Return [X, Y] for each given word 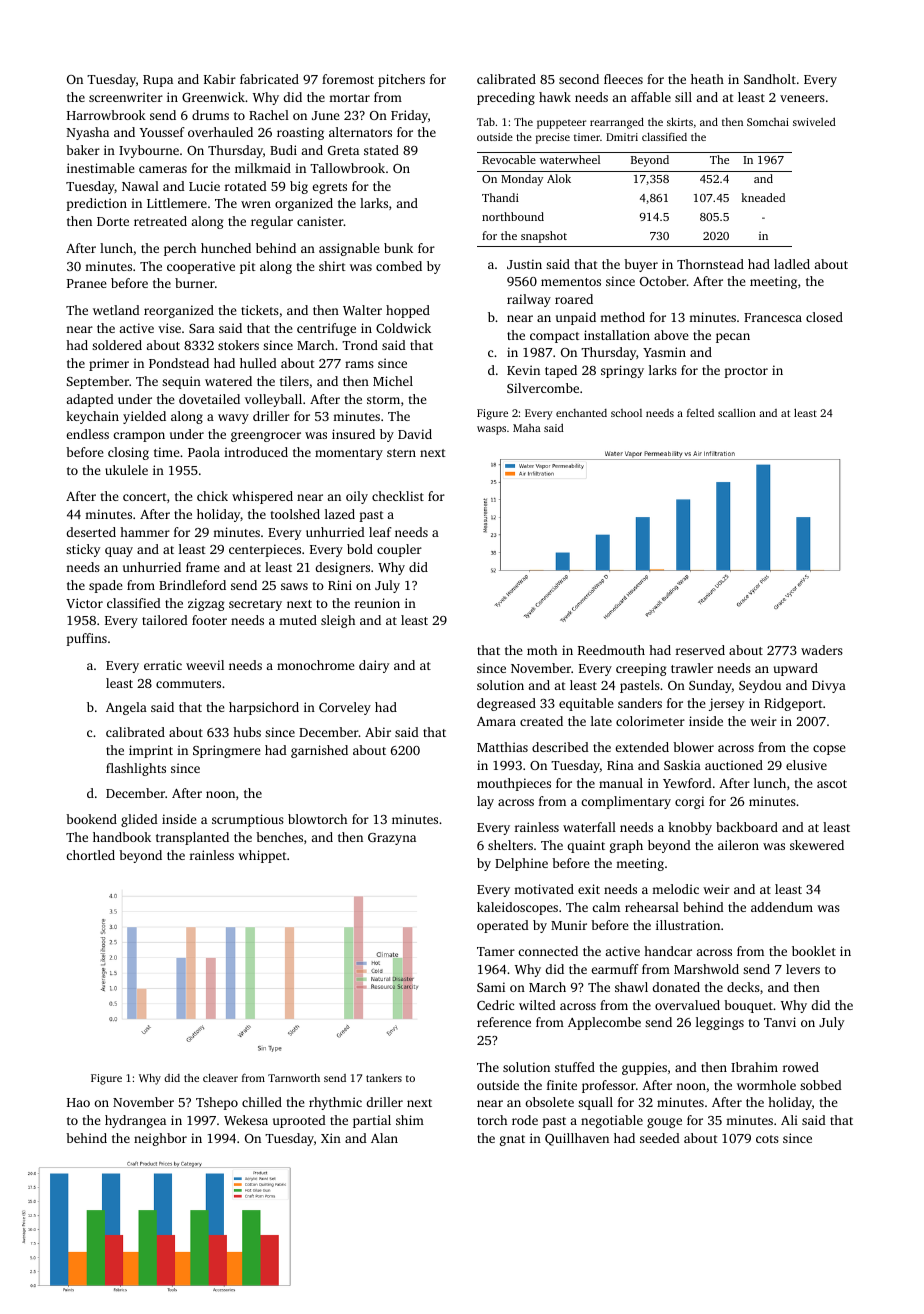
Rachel [269, 115]
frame [203, 567]
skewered [817, 845]
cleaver [220, 1078]
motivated [544, 889]
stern [401, 453]
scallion [737, 412]
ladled [792, 264]
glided [139, 820]
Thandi [500, 197]
